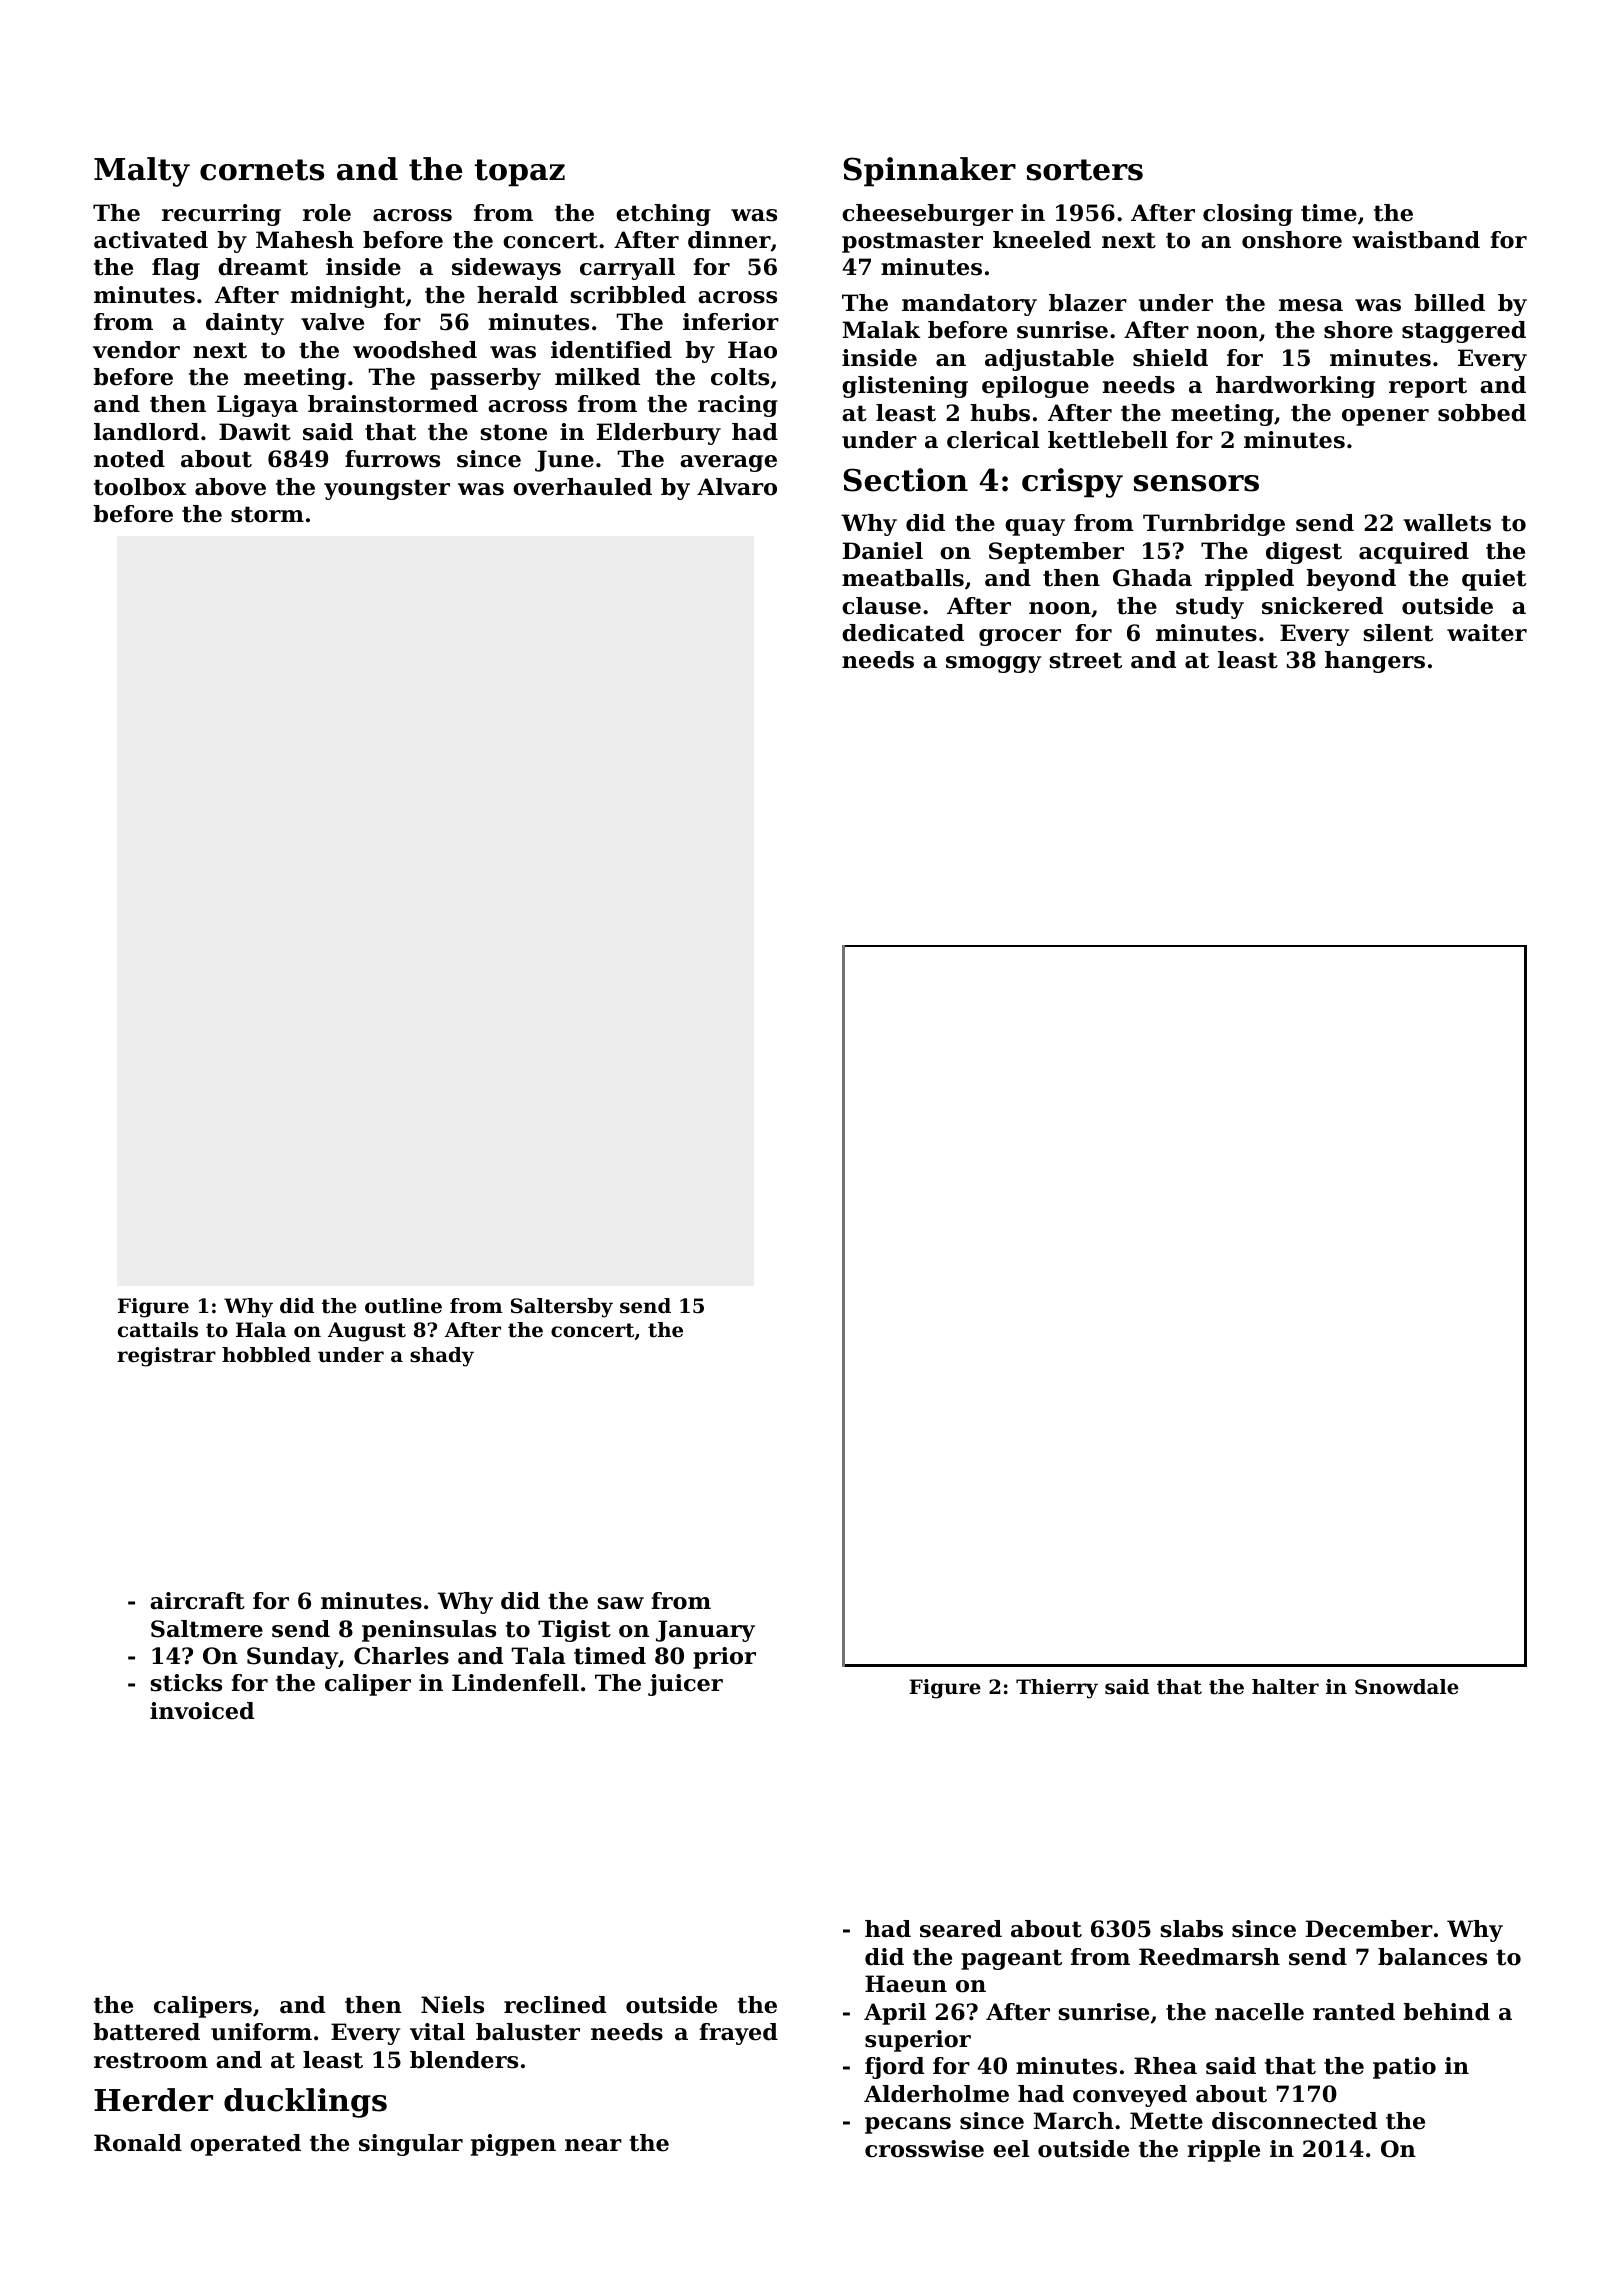 This screenshot has height=2292, width=1620. I want to click on Ronald, so click(138, 2143).
